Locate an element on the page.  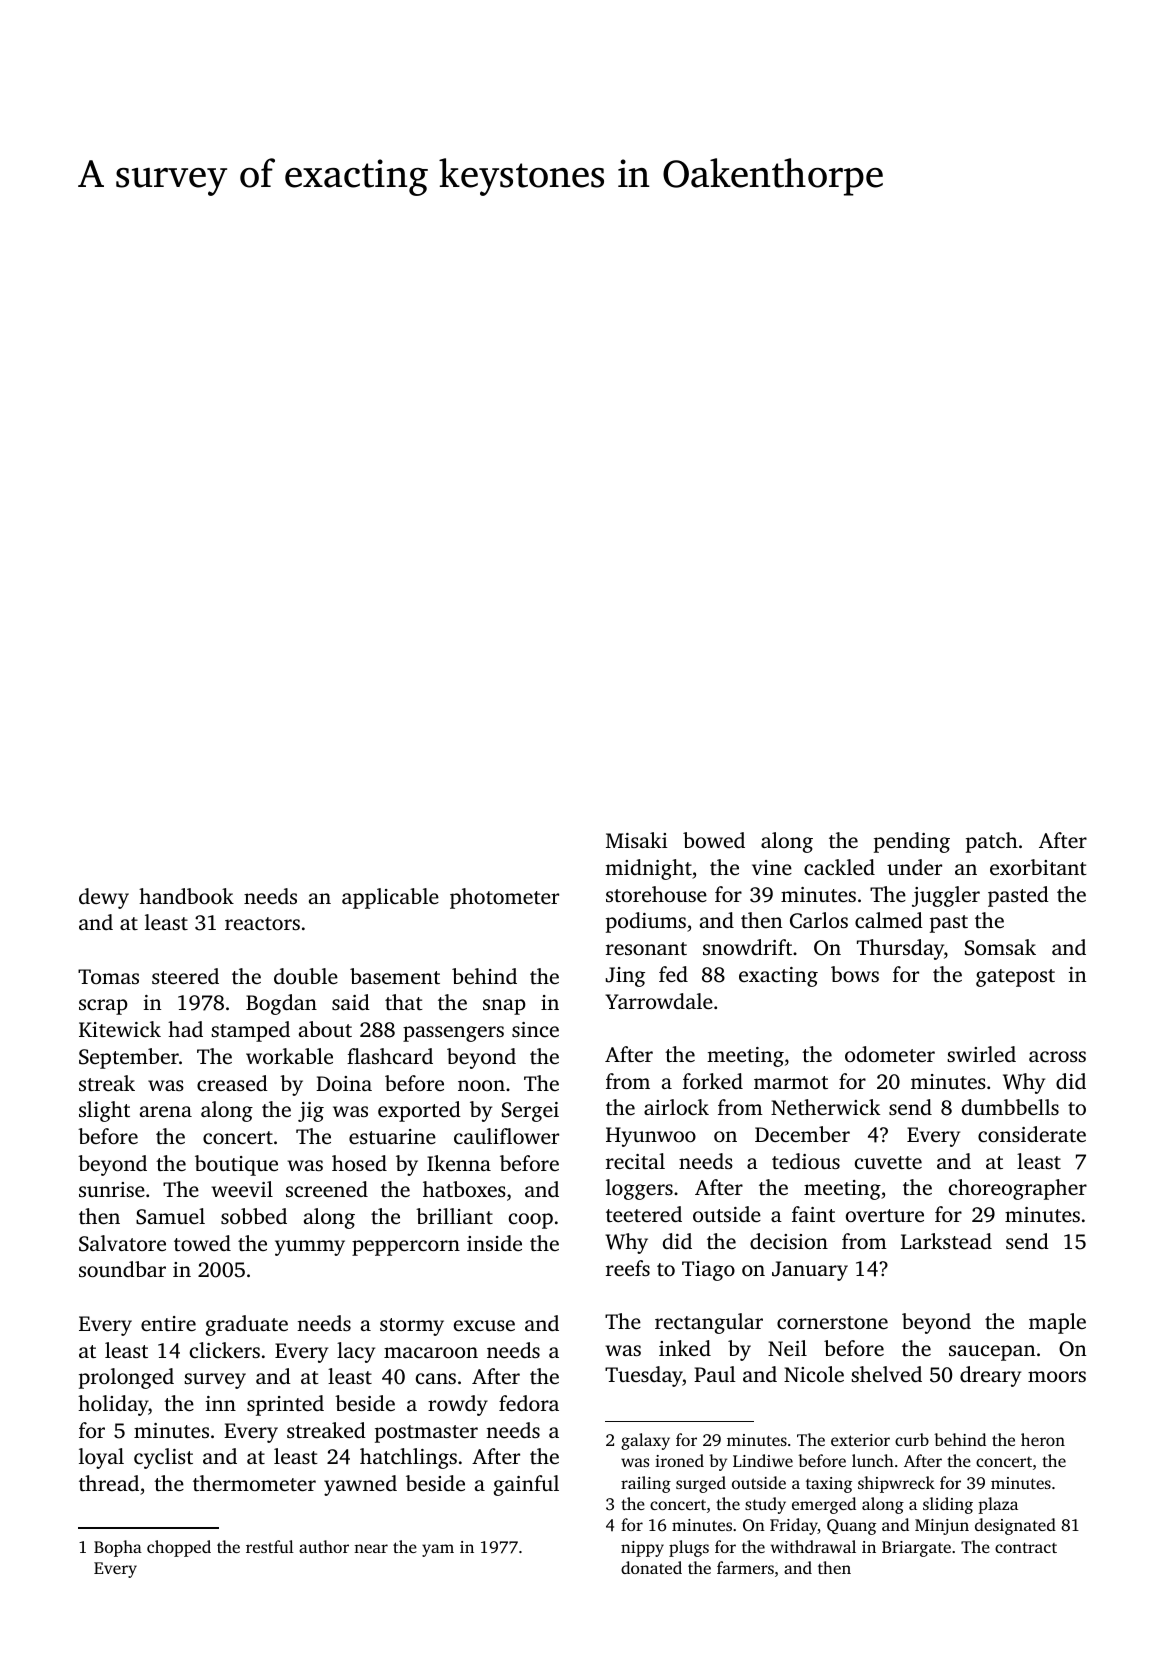
cornerstone is located at coordinates (832, 1322).
